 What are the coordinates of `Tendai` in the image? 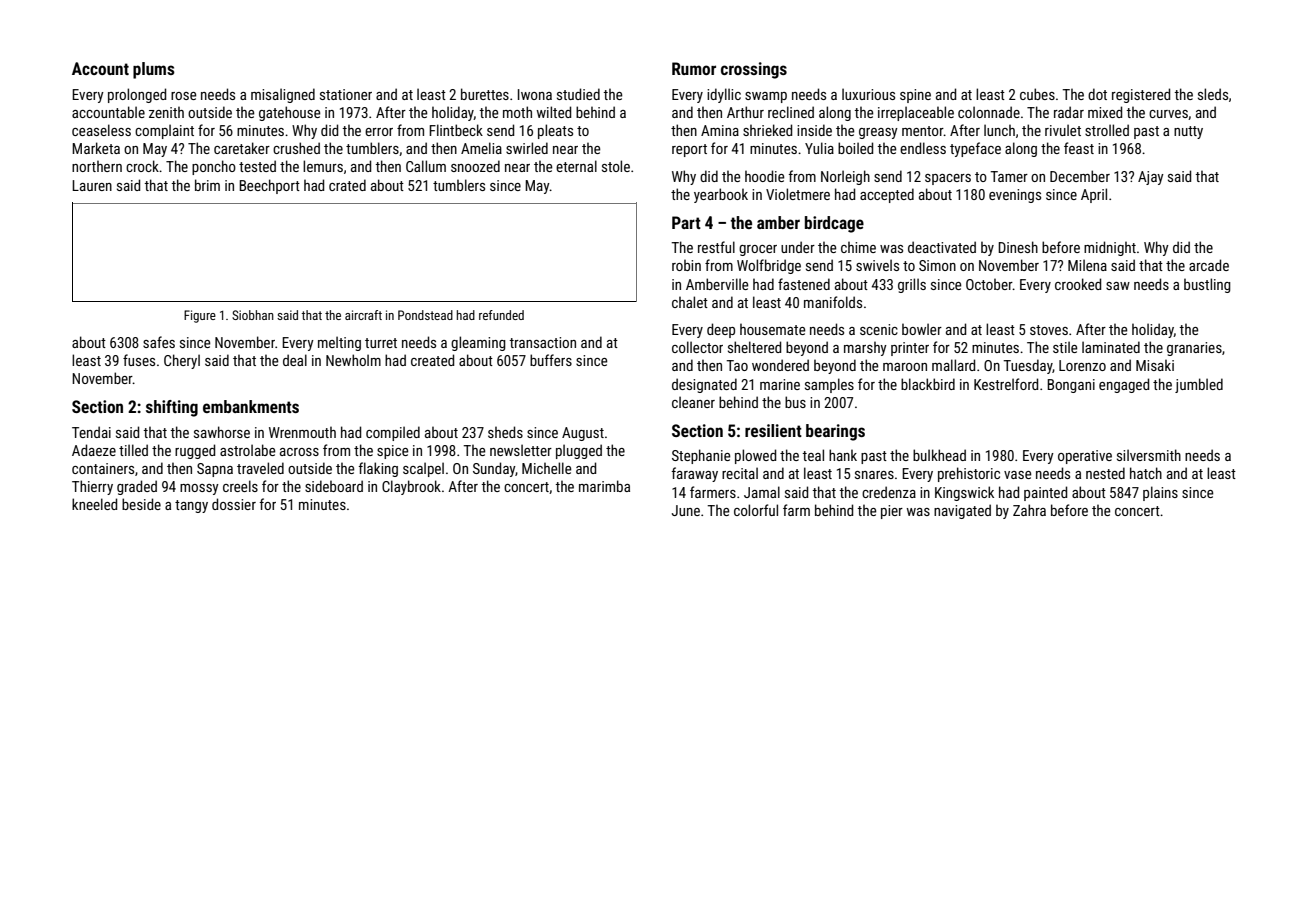 It's located at (91, 432).
